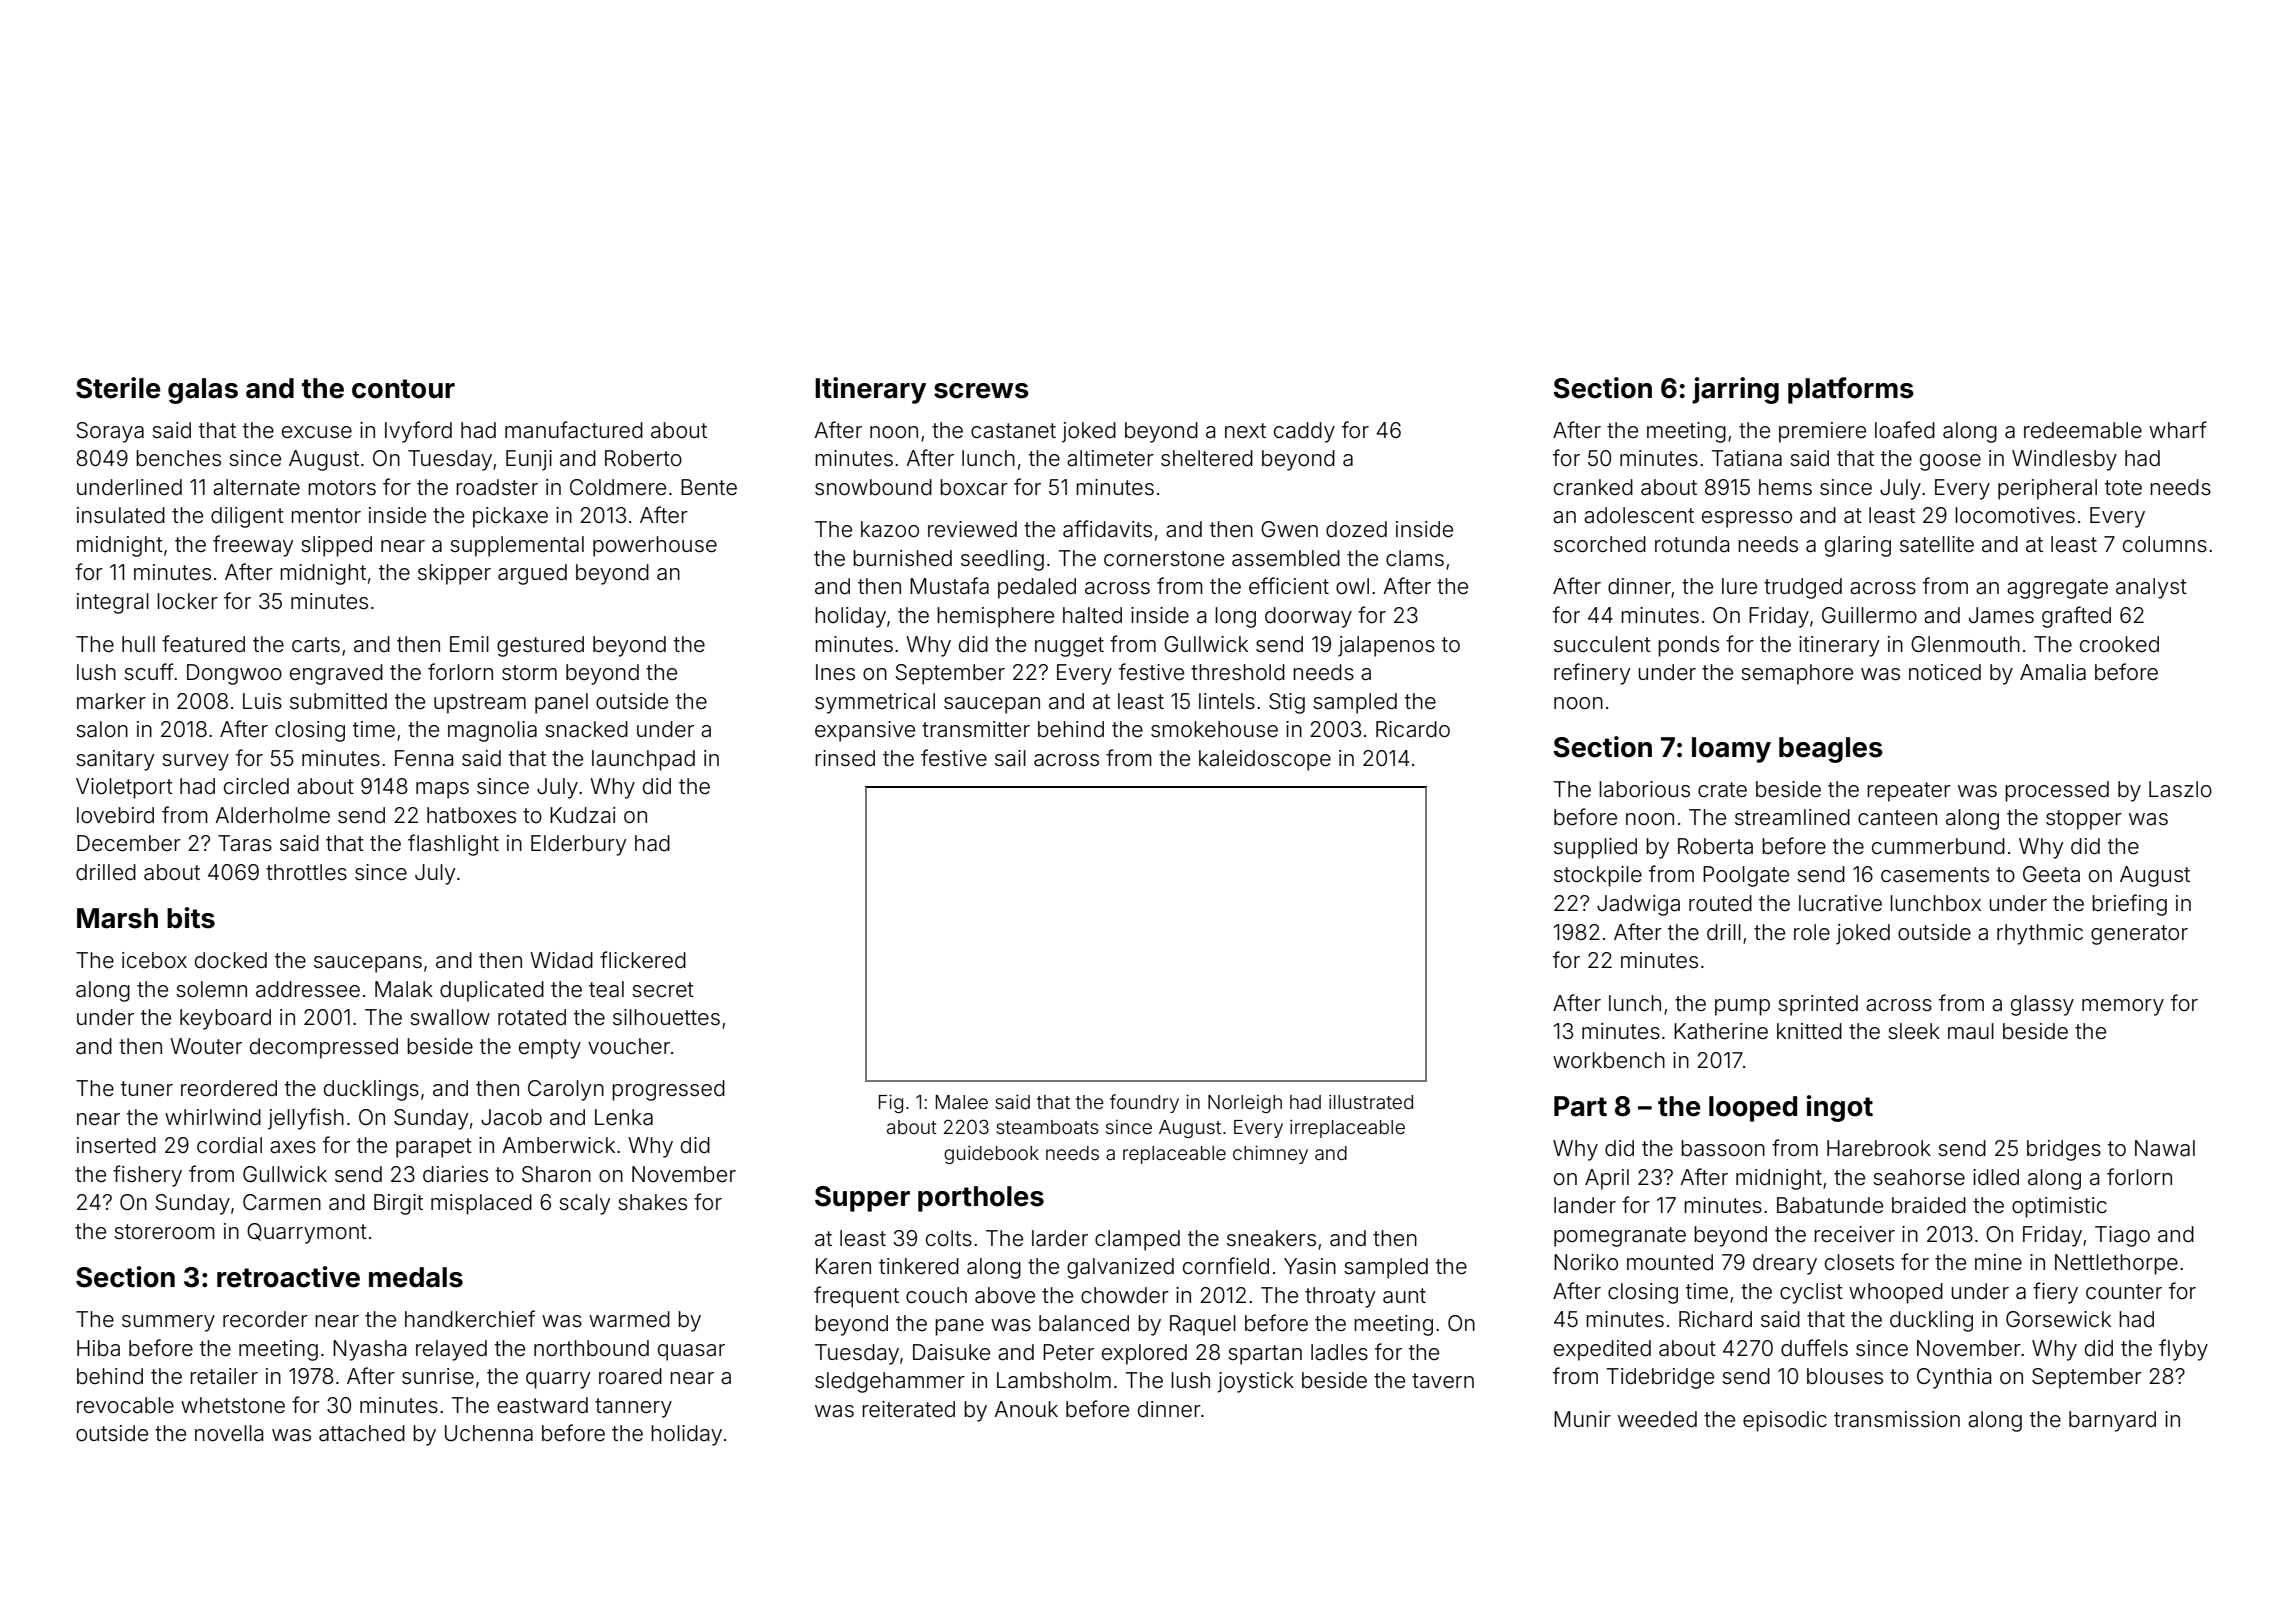 Image resolution: width=2292 pixels, height=1620 pixels. Describe the element at coordinates (480, 704) in the screenshot. I see `upstream` at that location.
